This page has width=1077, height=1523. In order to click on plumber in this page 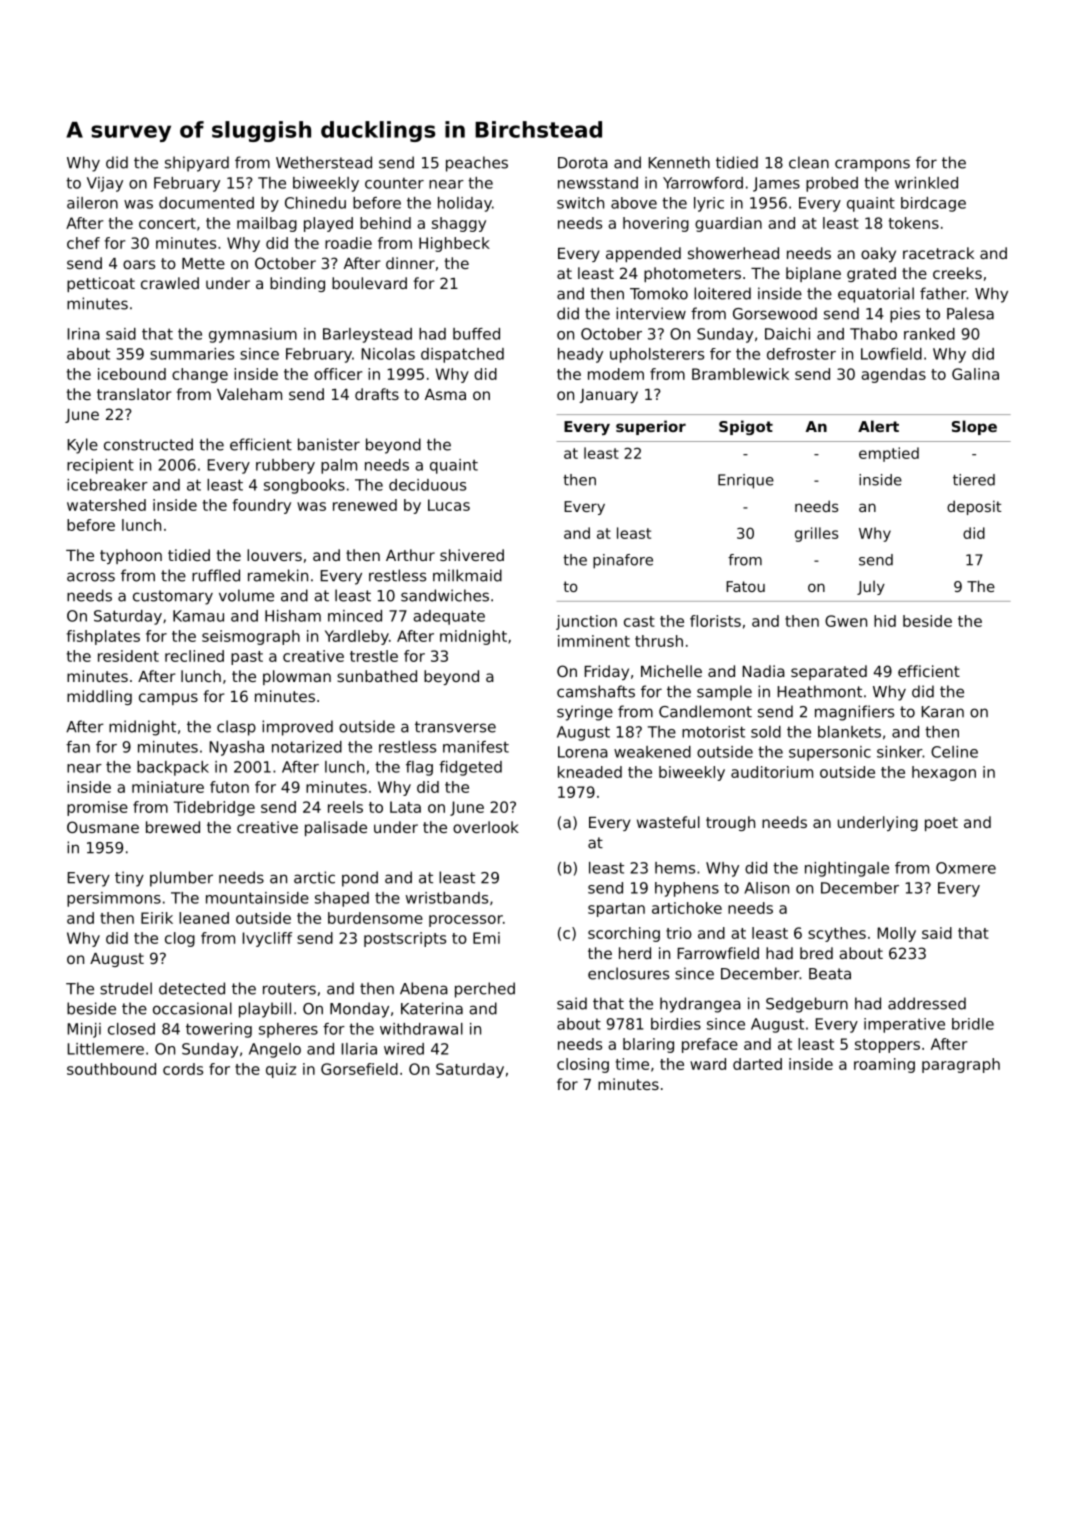, I will do `click(181, 879)`.
